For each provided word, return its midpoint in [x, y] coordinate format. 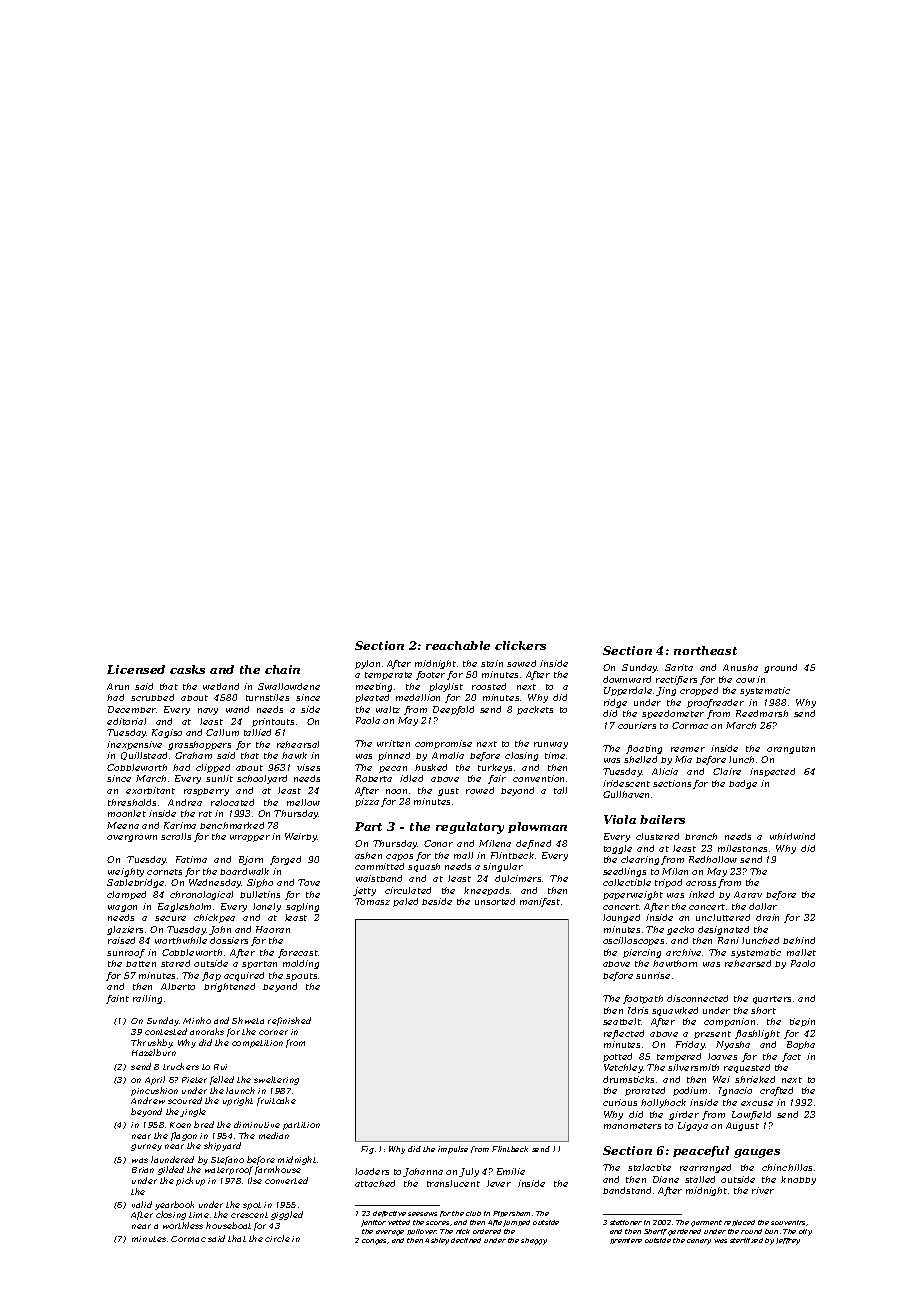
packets [535, 710]
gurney [146, 1147]
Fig [367, 1150]
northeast [705, 650]
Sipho [260, 883]
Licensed [136, 669]
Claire [727, 771]
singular [503, 867]
